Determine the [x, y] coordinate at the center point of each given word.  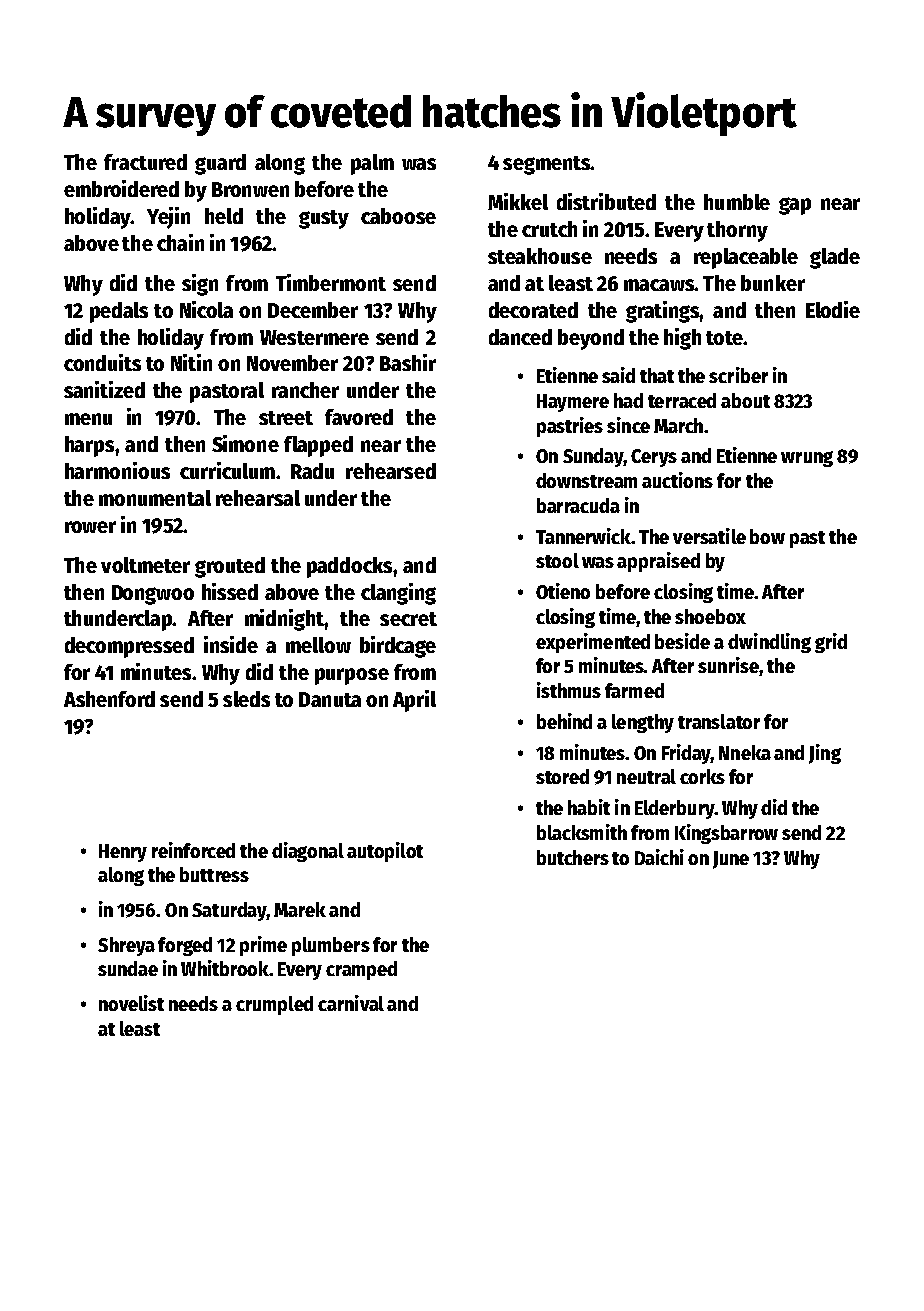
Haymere [573, 403]
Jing [825, 754]
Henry [123, 853]
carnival [351, 1003]
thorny [737, 231]
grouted [230, 567]
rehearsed [391, 471]
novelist [131, 1003]
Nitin [191, 362]
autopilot [385, 852]
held [224, 216]
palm [372, 164]
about [745, 400]
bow [767, 536]
